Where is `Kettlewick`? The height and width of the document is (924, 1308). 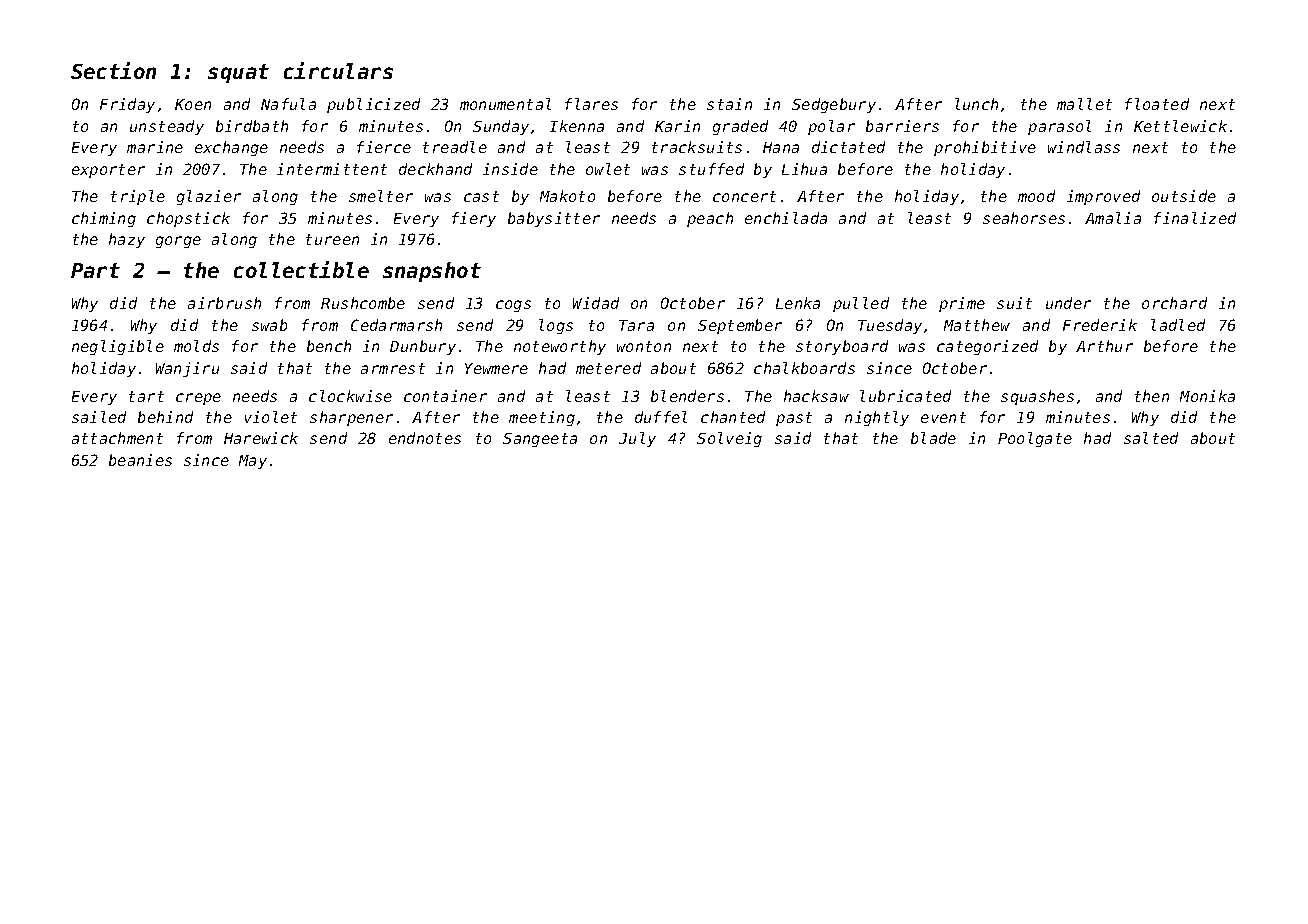
Kettlewick is located at coordinates (1180, 126).
